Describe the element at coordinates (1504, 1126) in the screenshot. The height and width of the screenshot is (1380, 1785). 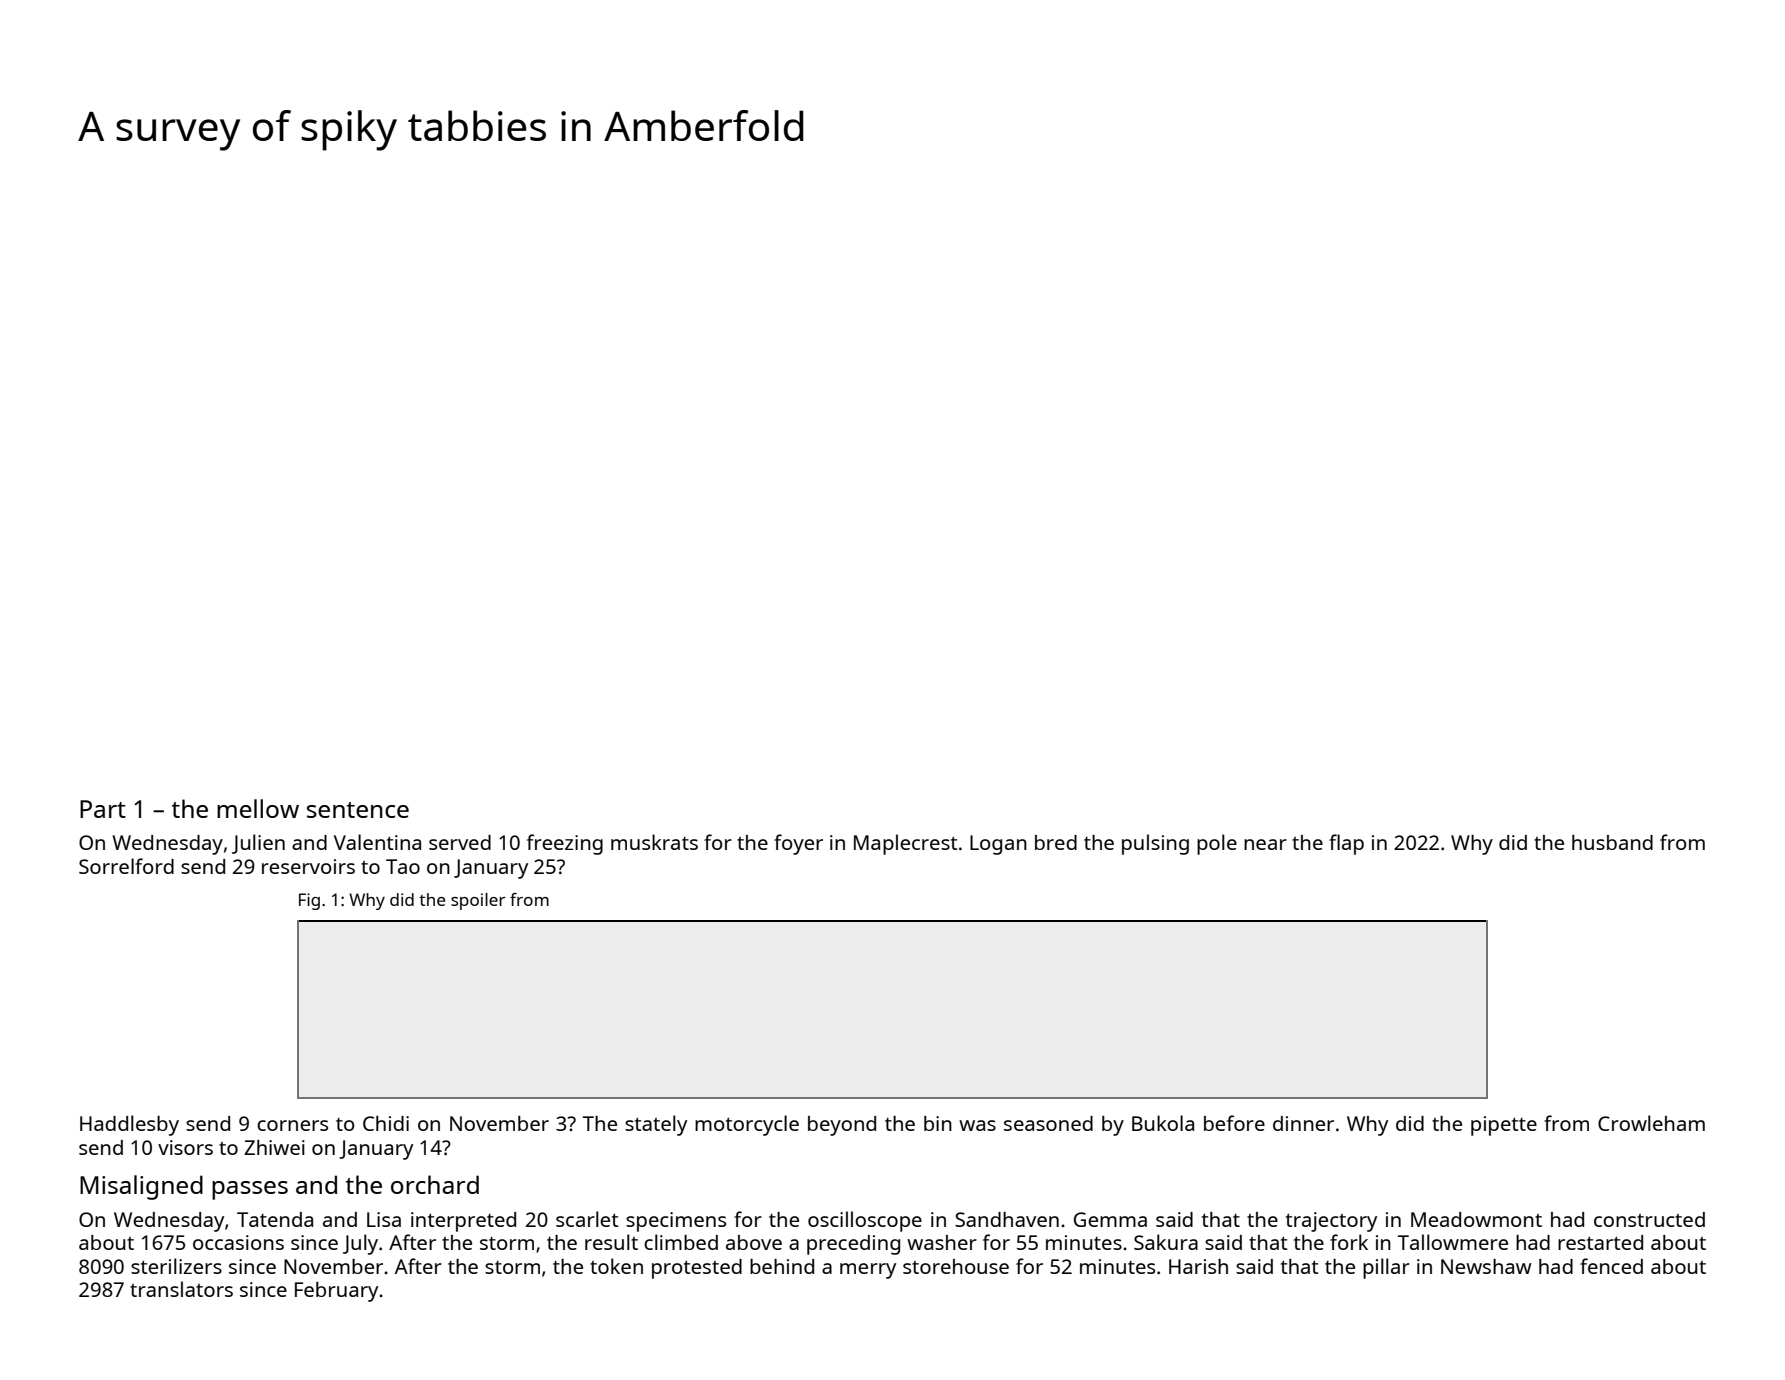
I see `pipette` at that location.
